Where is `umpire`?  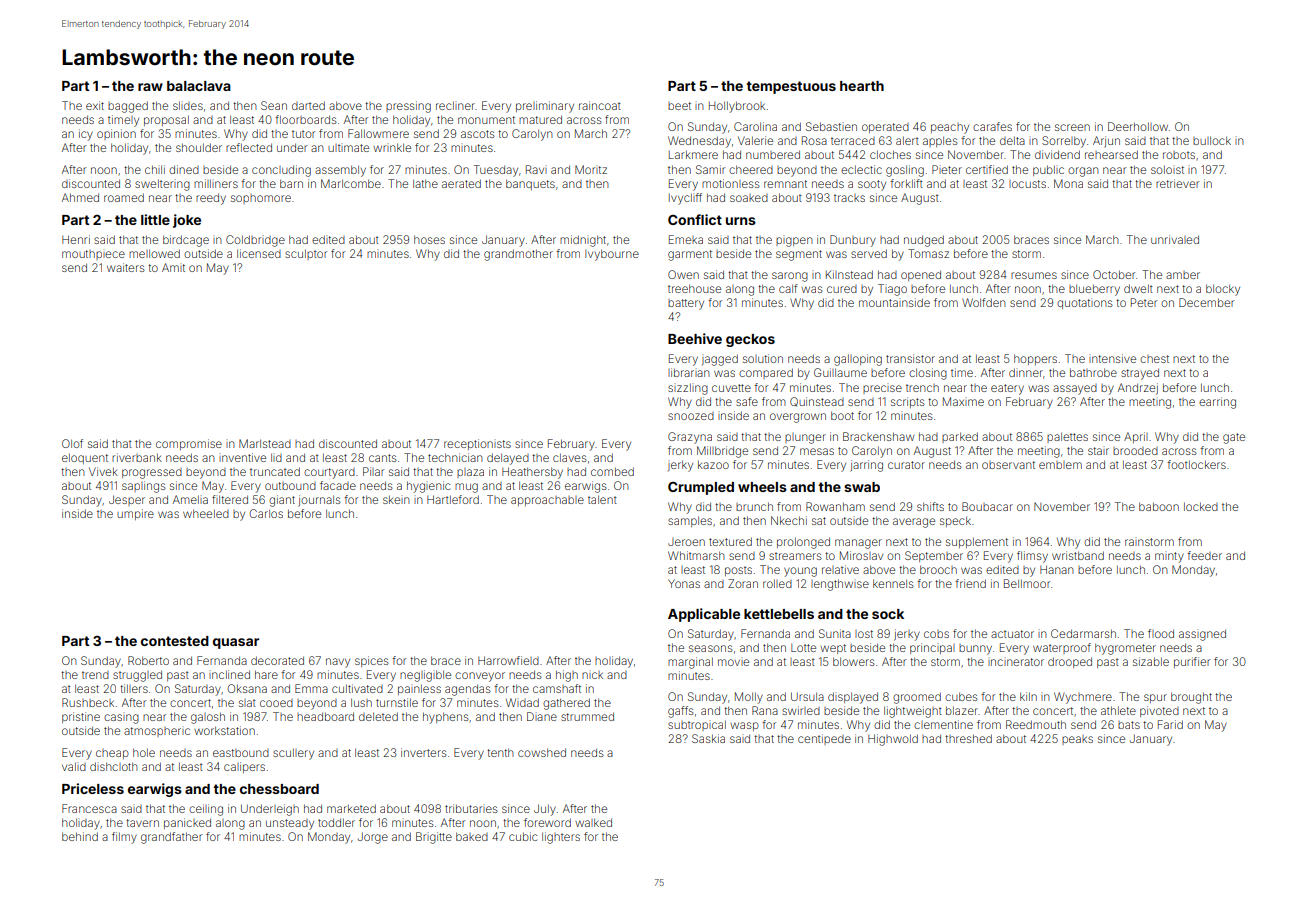
umpire is located at coordinates (135, 514).
